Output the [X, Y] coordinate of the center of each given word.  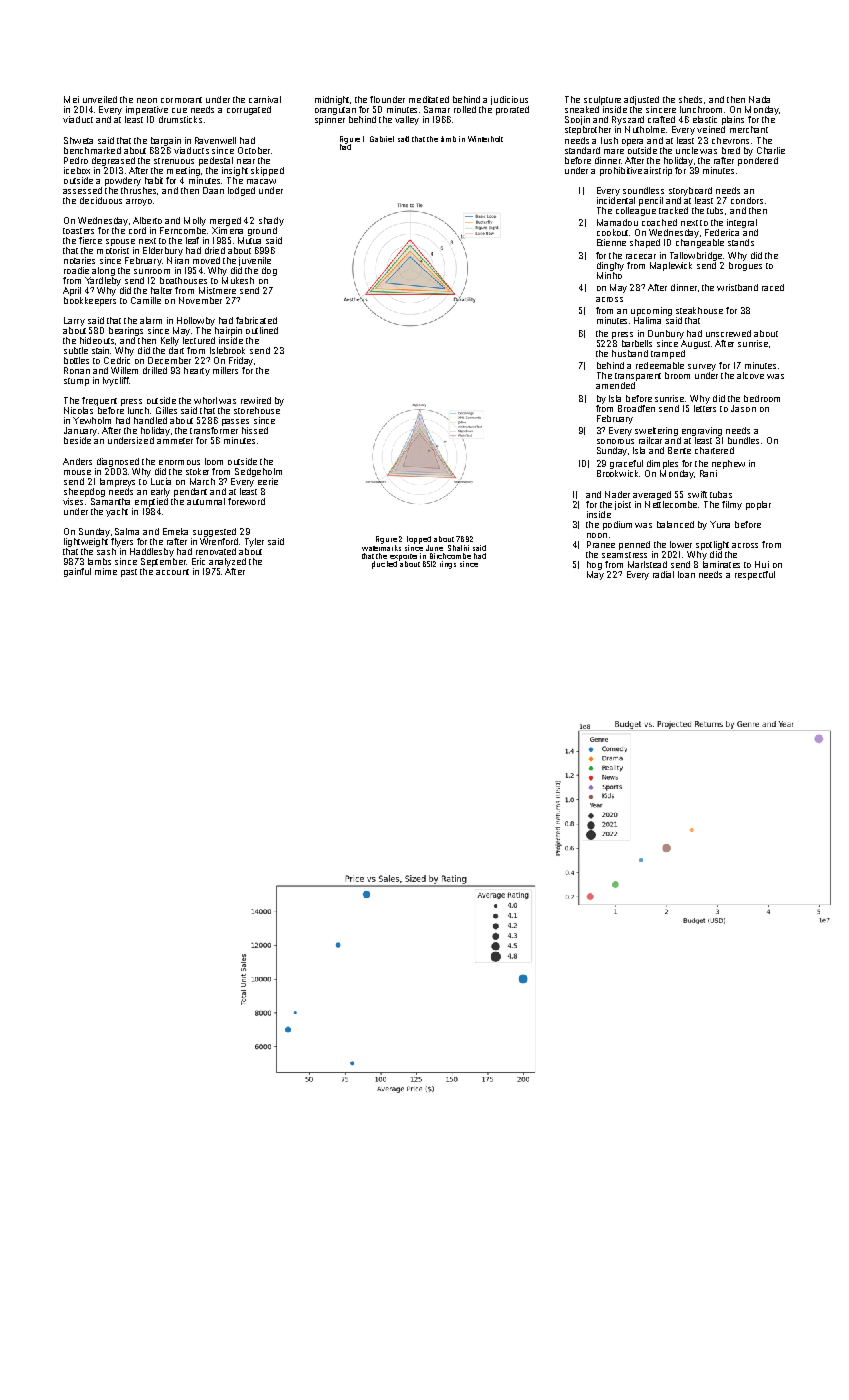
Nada [759, 99]
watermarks [381, 548]
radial [663, 574]
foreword [246, 501]
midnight [332, 100]
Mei [71, 99]
